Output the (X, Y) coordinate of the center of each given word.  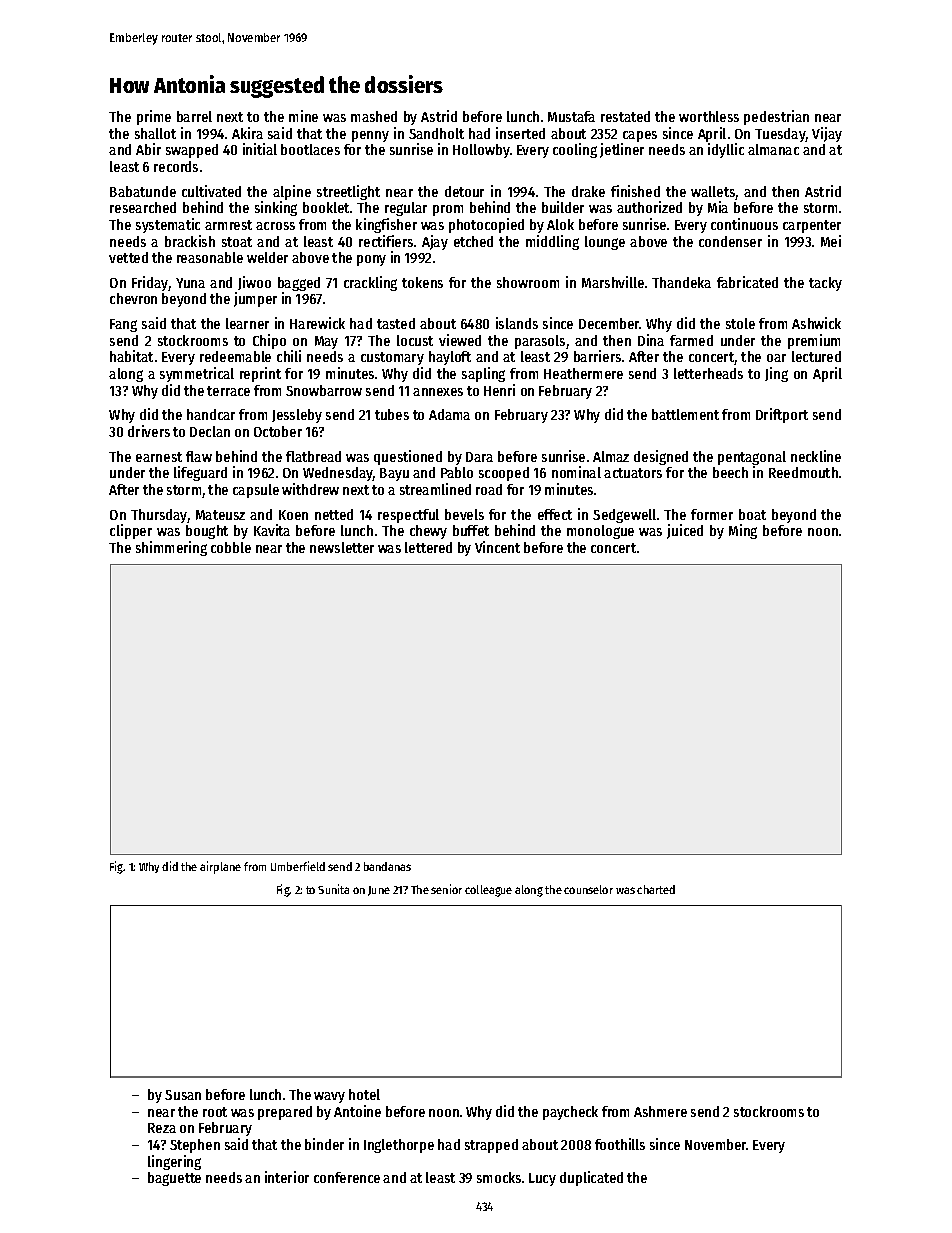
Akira (247, 133)
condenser (730, 241)
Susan (183, 1095)
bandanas (387, 866)
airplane (220, 867)
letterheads (708, 373)
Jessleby (297, 416)
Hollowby (481, 151)
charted (656, 889)
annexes (438, 392)
